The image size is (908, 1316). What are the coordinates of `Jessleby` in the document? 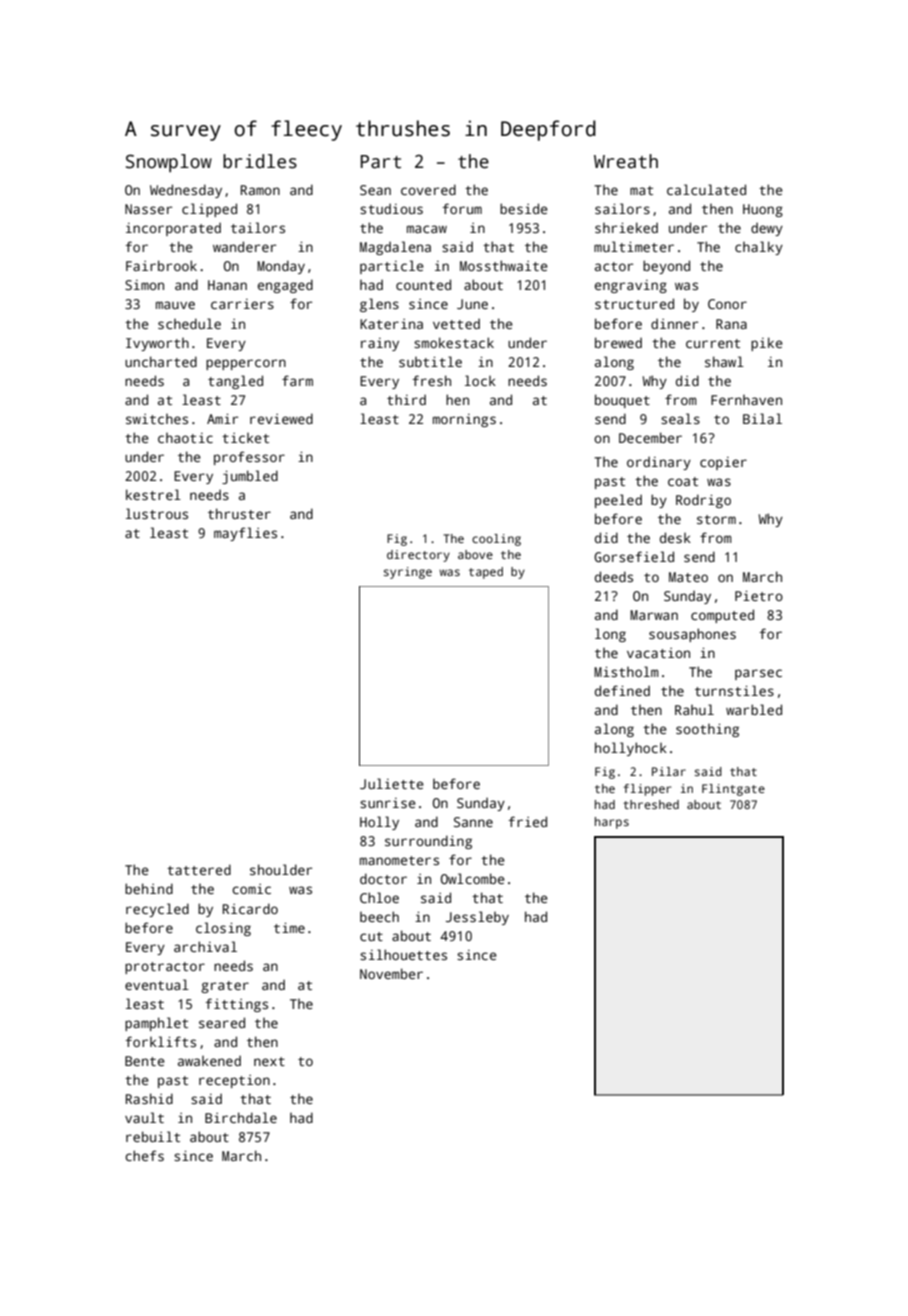 It's located at (477, 918).
